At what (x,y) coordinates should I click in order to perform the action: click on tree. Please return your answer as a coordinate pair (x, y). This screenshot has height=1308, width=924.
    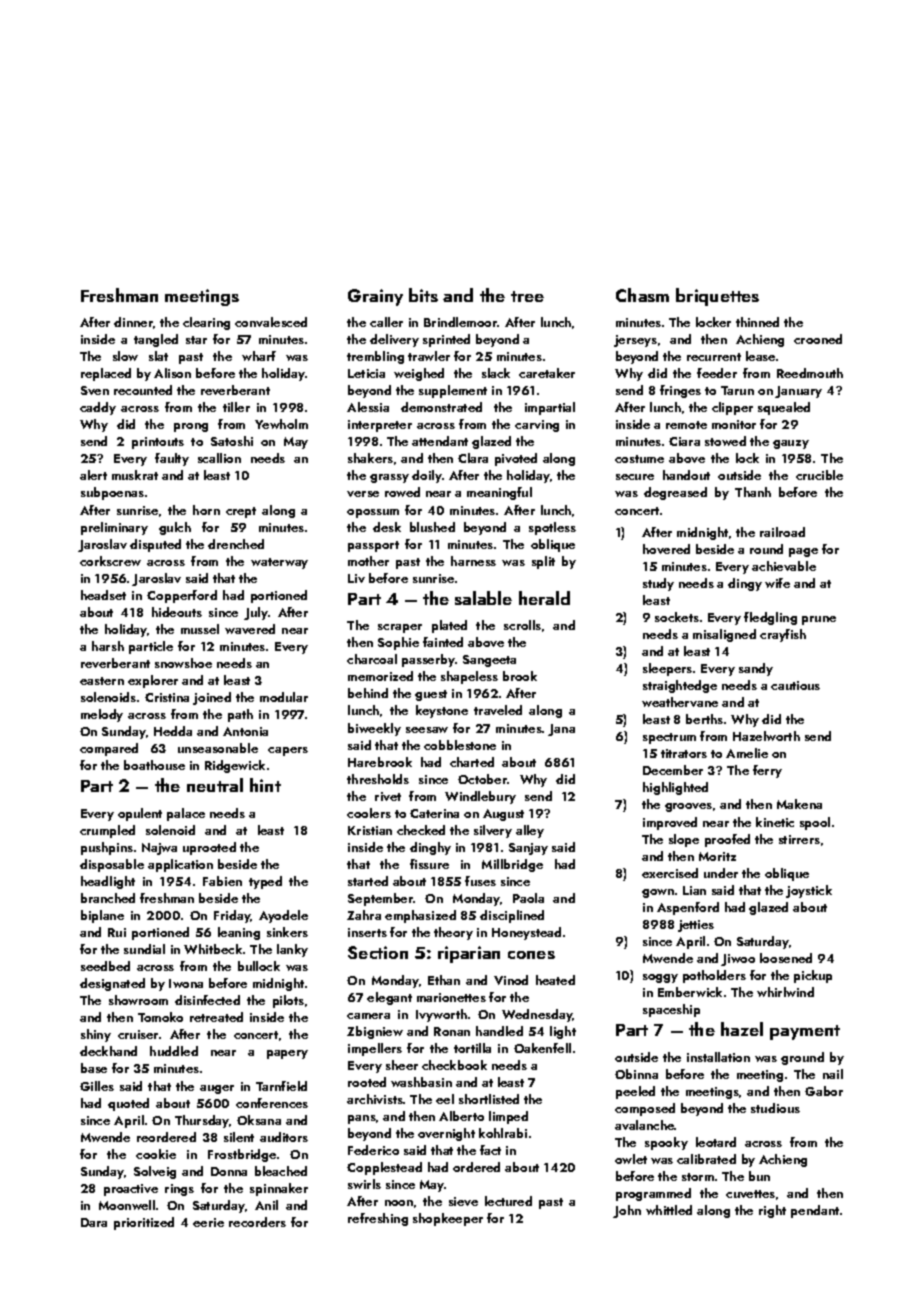
    Looking at the image, I should click on (527, 296).
